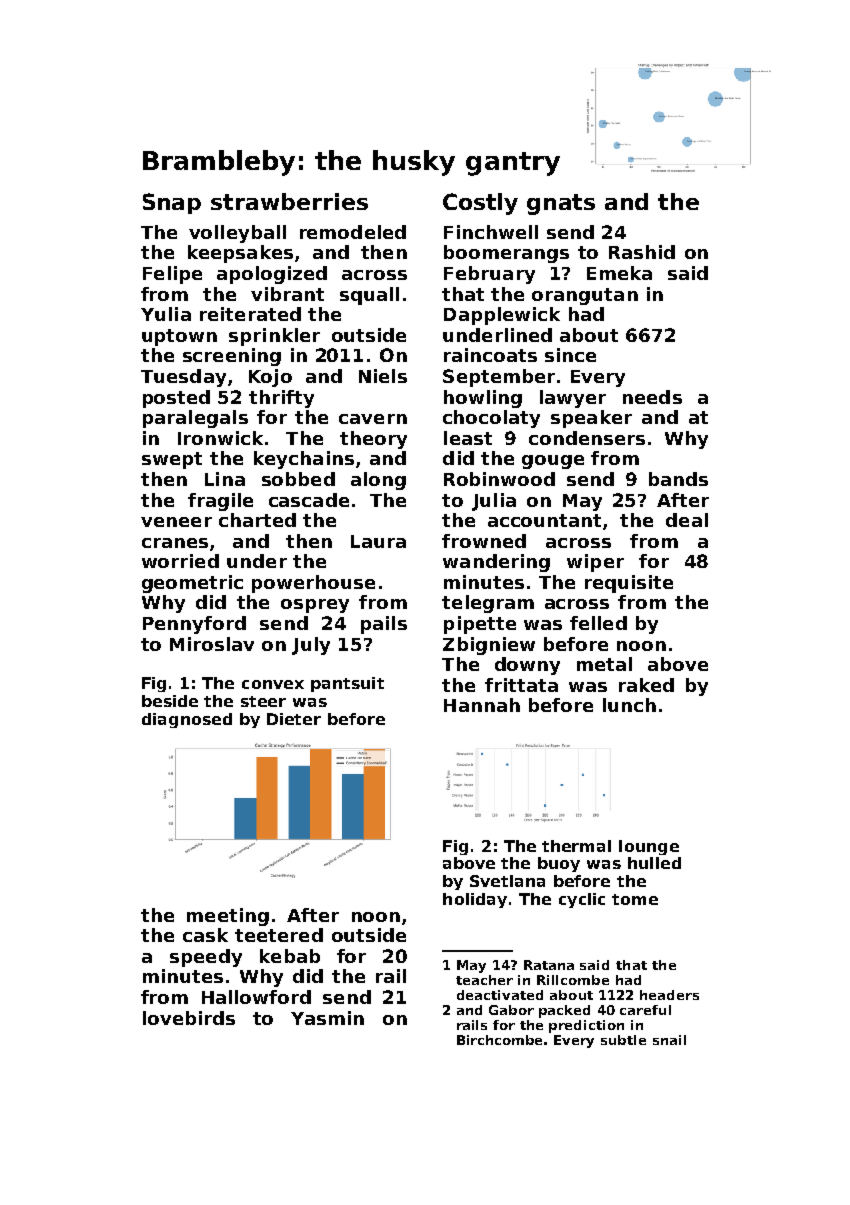 This screenshot has height=1205, width=850. What do you see at coordinates (289, 201) in the screenshot?
I see `strawberries` at bounding box center [289, 201].
